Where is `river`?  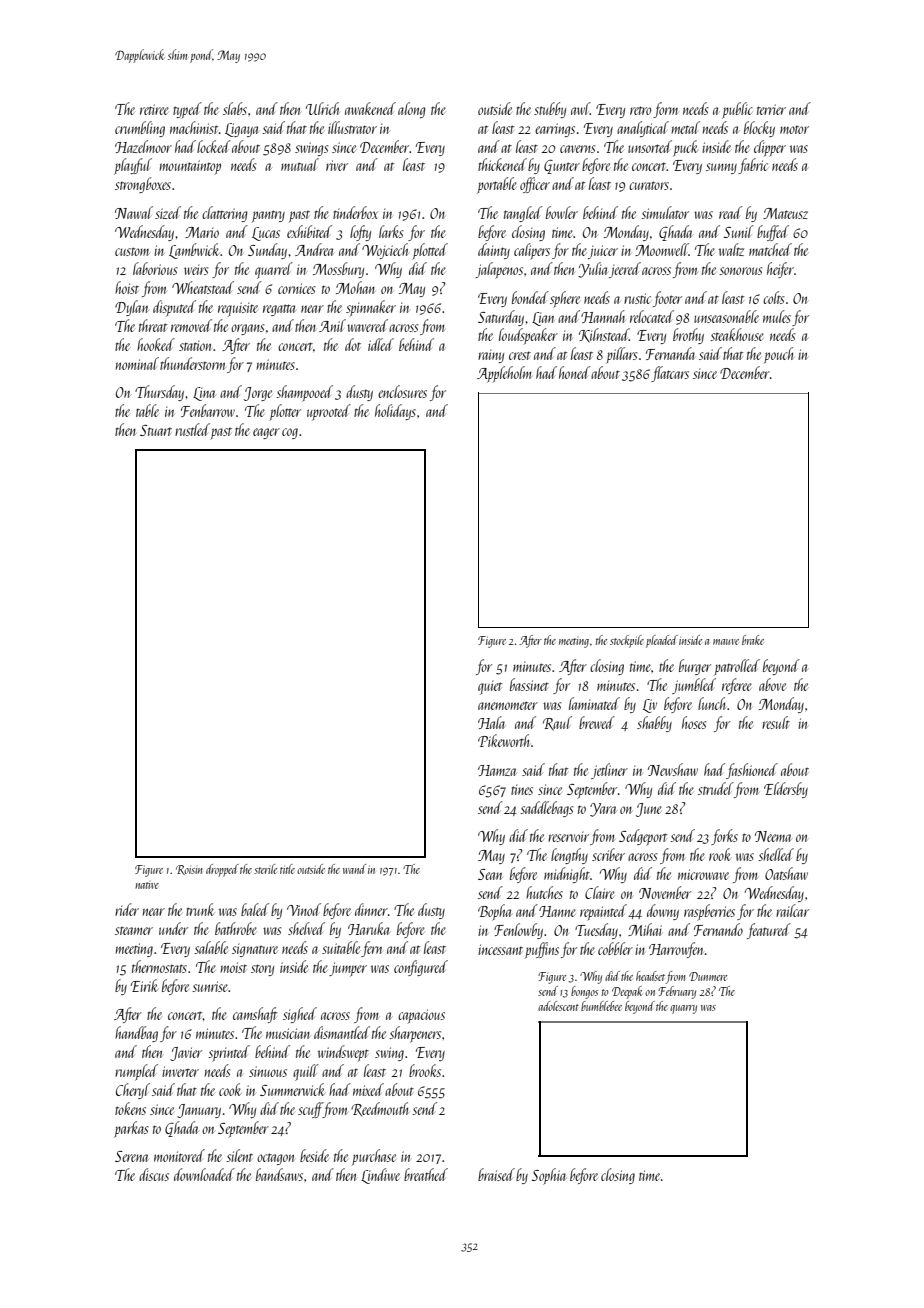
river is located at coordinates (337, 165).
